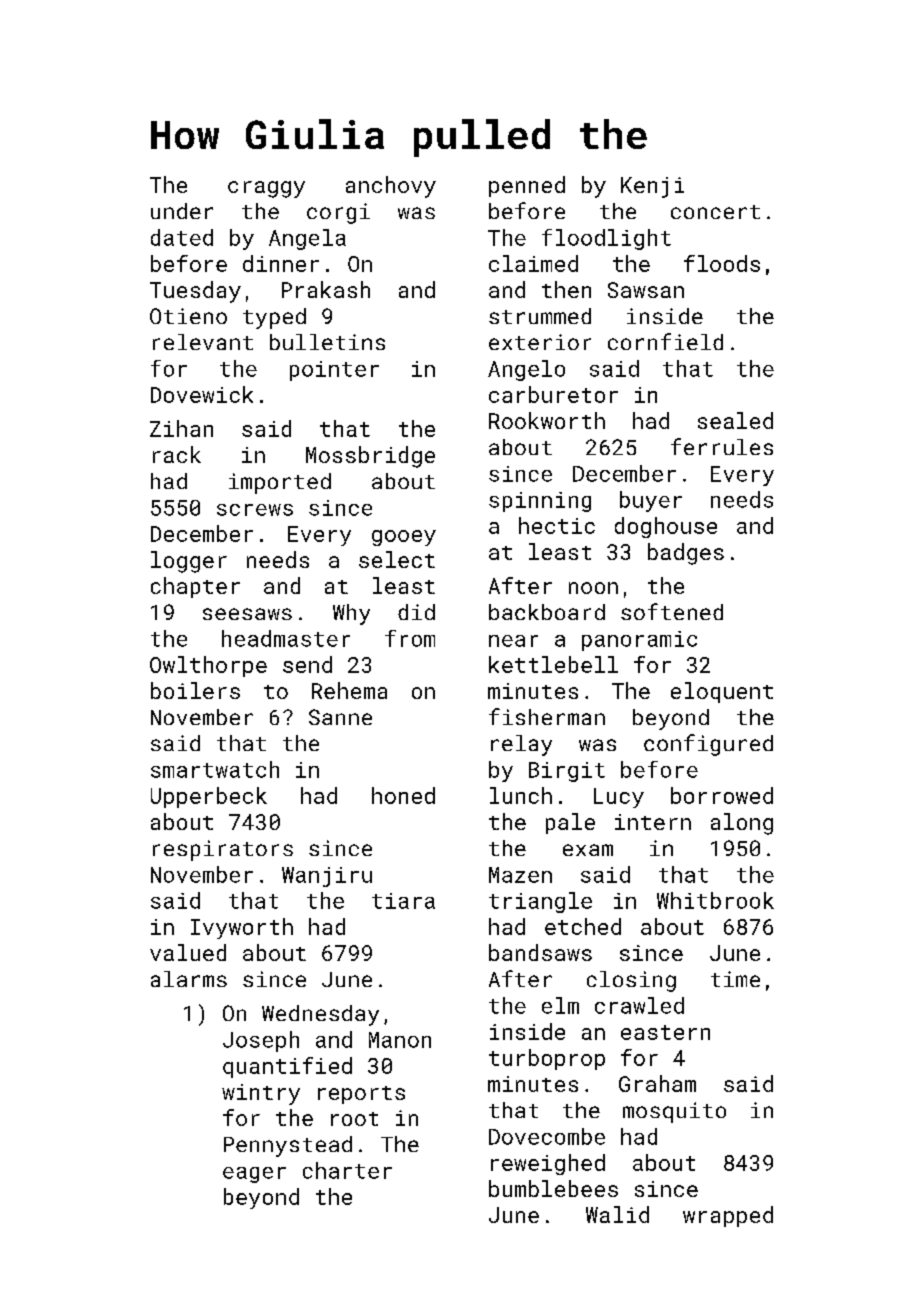 The width and height of the image is (924, 1311). Describe the element at coordinates (286, 638) in the image. I see `headmaster` at that location.
